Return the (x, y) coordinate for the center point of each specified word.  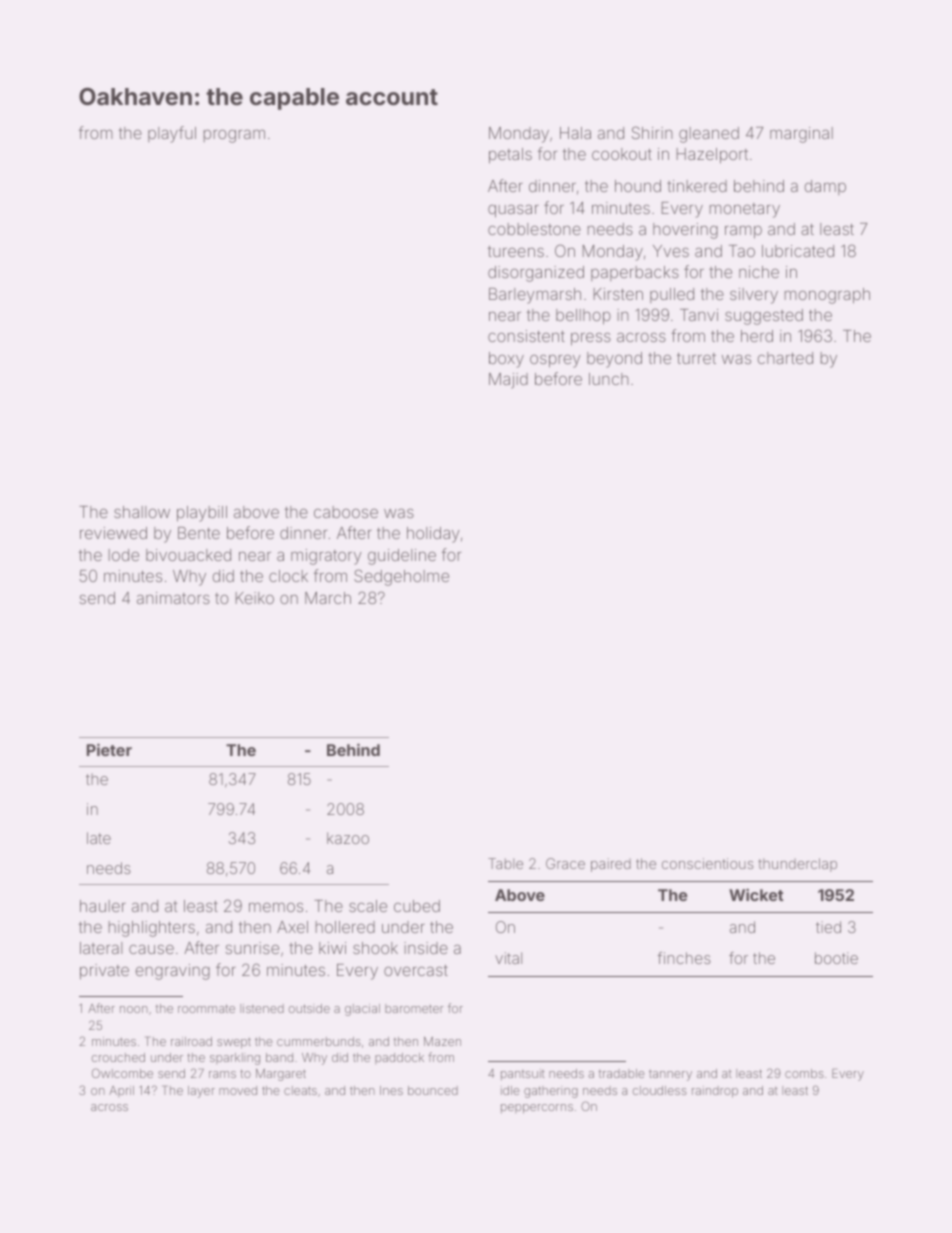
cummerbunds (319, 1041)
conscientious (707, 863)
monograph (827, 296)
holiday (433, 535)
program (234, 136)
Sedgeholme (401, 577)
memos (276, 907)
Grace (565, 863)
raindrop (715, 1092)
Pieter (109, 749)
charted (785, 358)
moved (238, 1090)
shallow (142, 512)
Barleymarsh (535, 296)
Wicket (756, 894)
